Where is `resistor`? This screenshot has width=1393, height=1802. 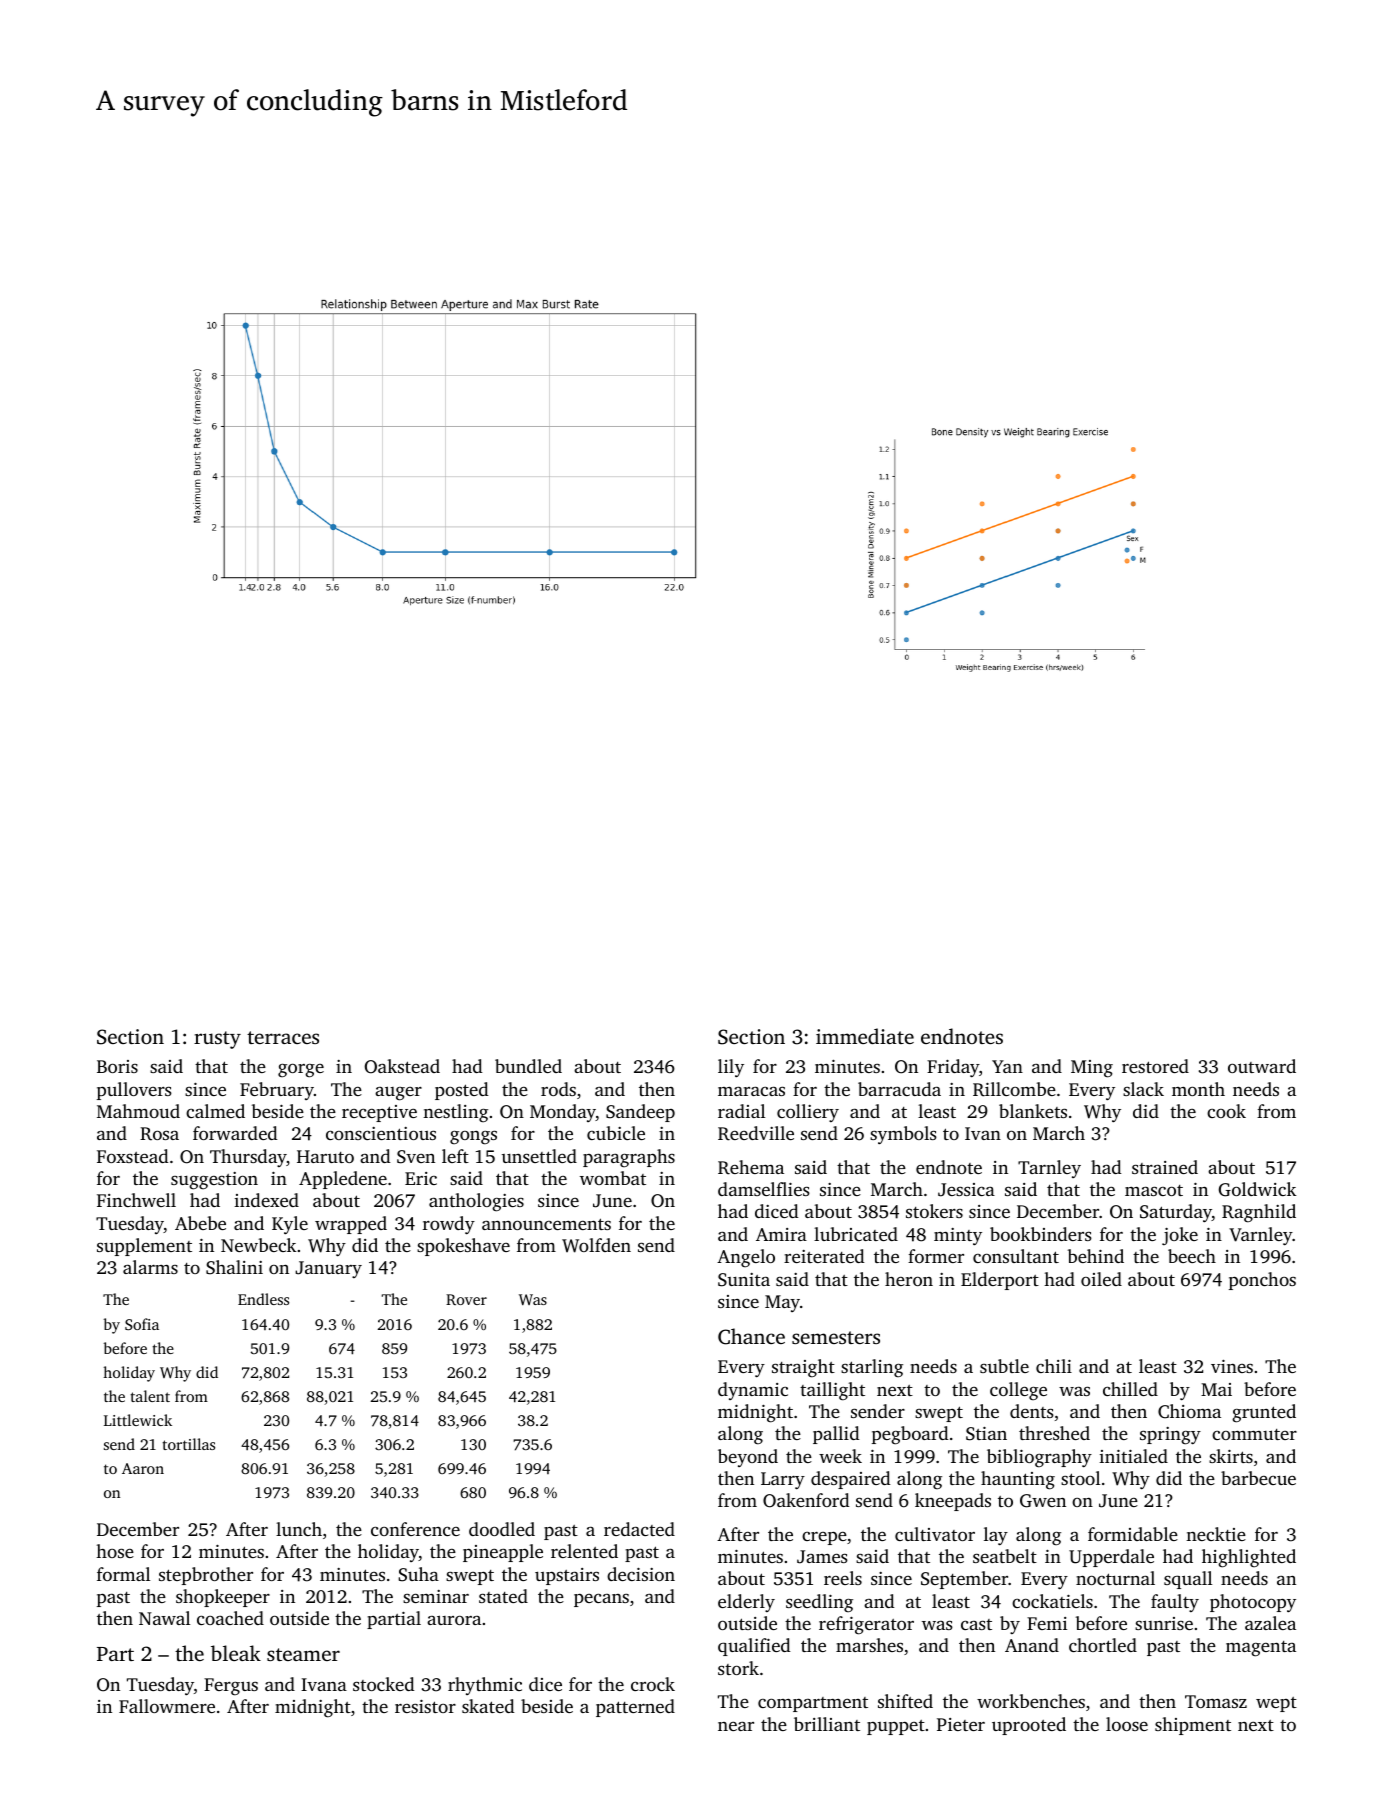 resistor is located at coordinates (425, 1706).
